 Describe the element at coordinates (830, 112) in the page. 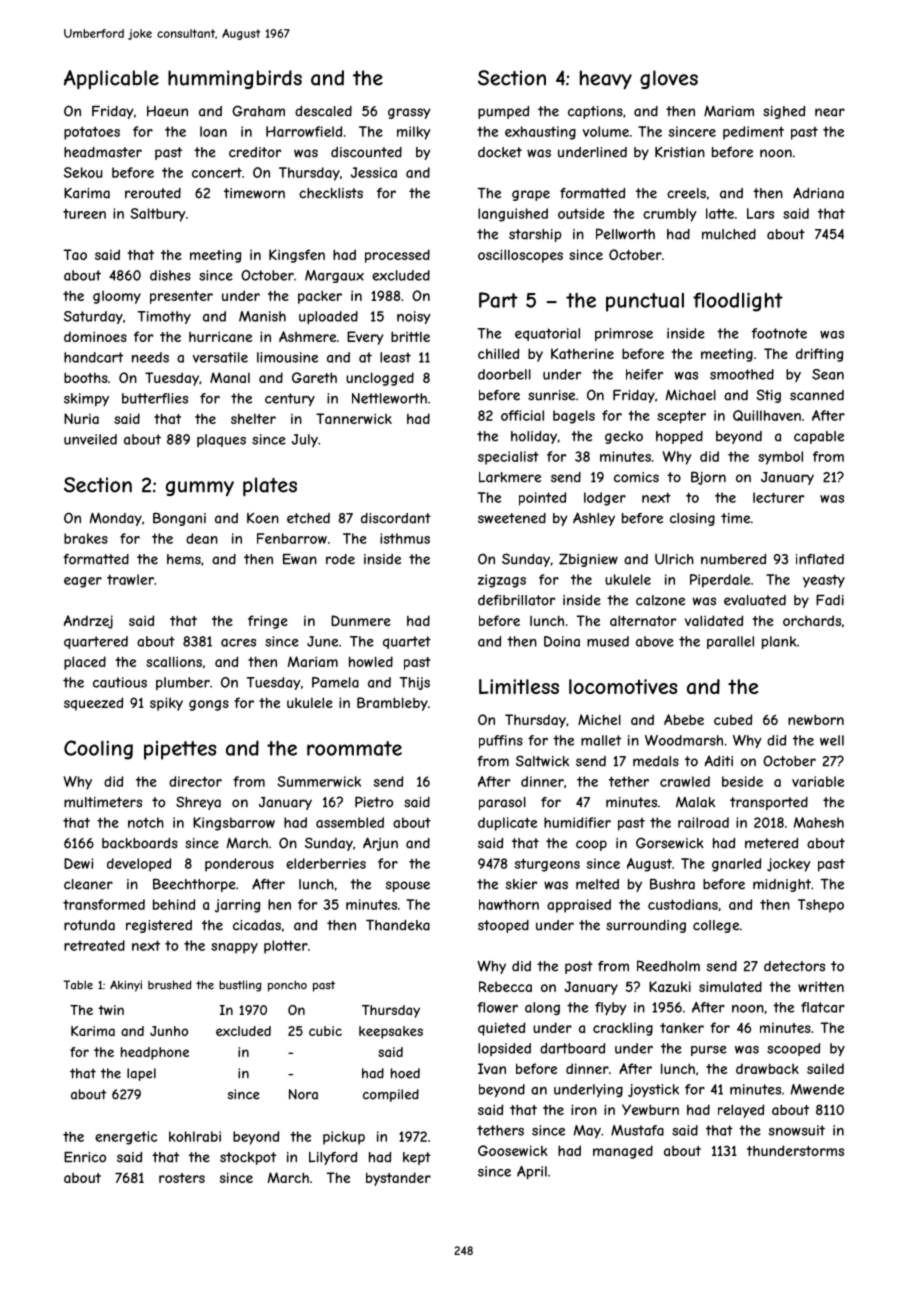

I see `near` at that location.
